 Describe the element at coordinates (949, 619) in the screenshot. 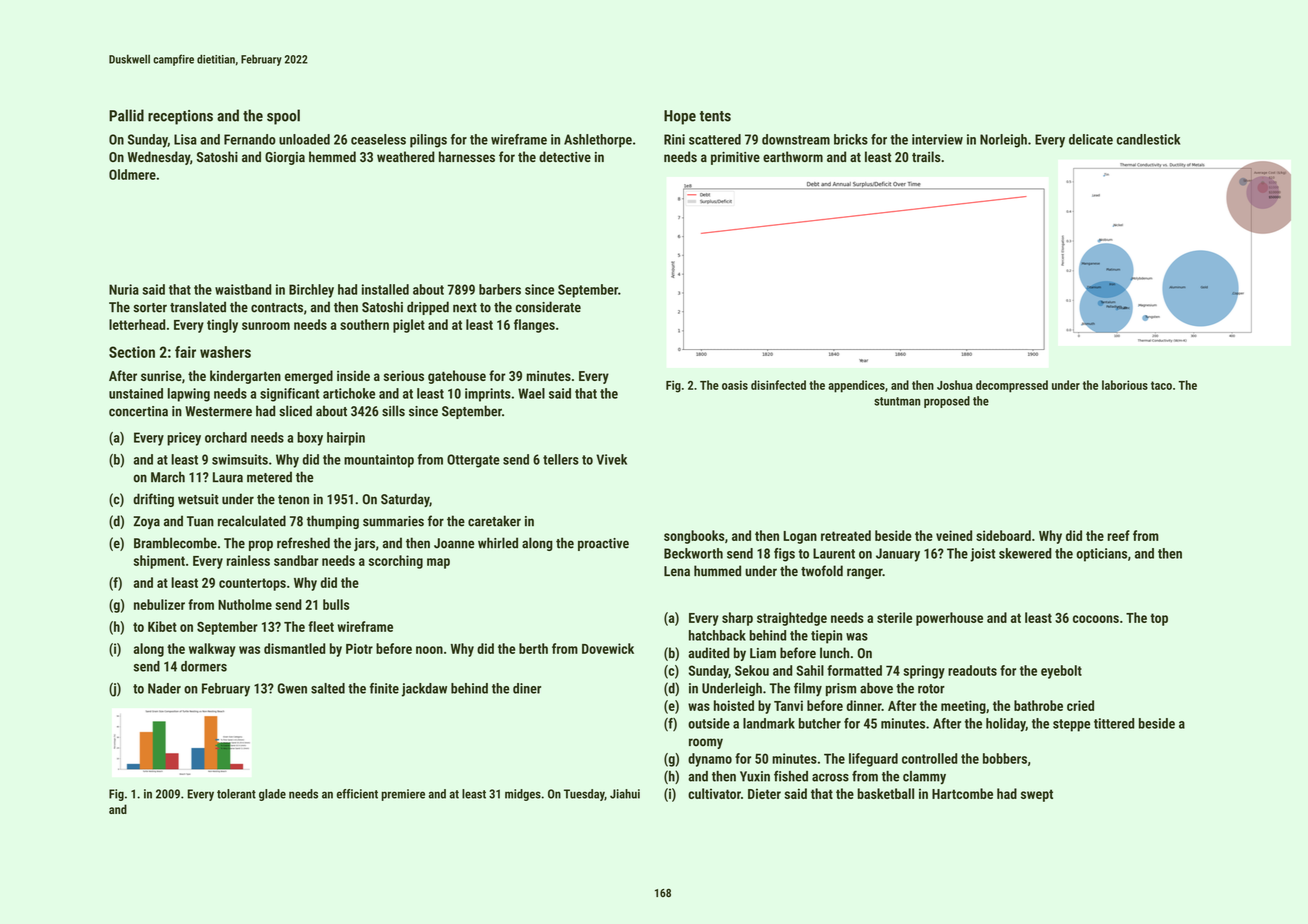

I see `powerhouse` at that location.
